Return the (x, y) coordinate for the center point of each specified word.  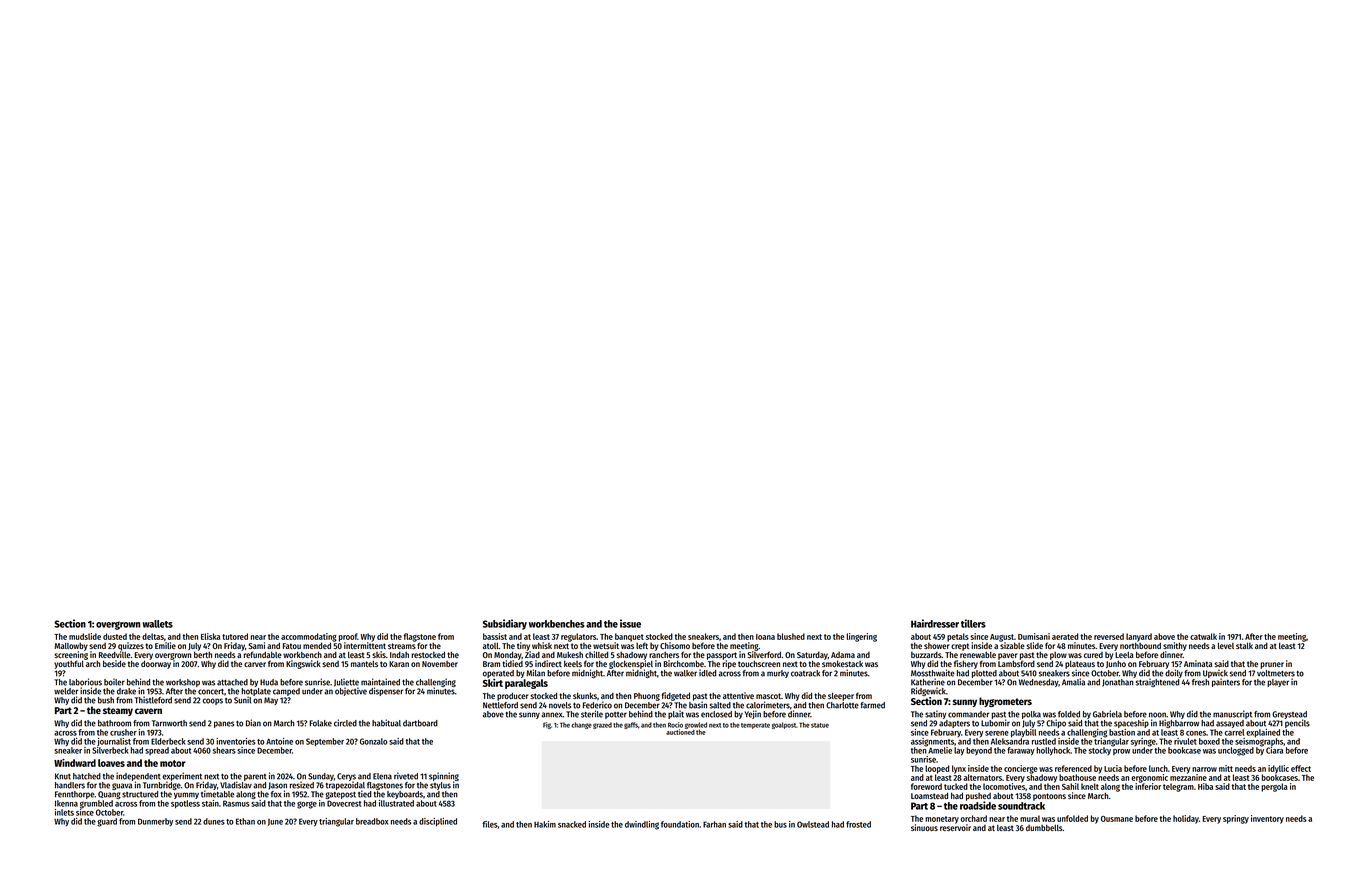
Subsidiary (505, 624)
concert (211, 692)
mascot (768, 696)
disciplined (438, 822)
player (1278, 683)
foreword (926, 786)
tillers (973, 623)
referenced (1073, 768)
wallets (157, 624)
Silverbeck (110, 750)
